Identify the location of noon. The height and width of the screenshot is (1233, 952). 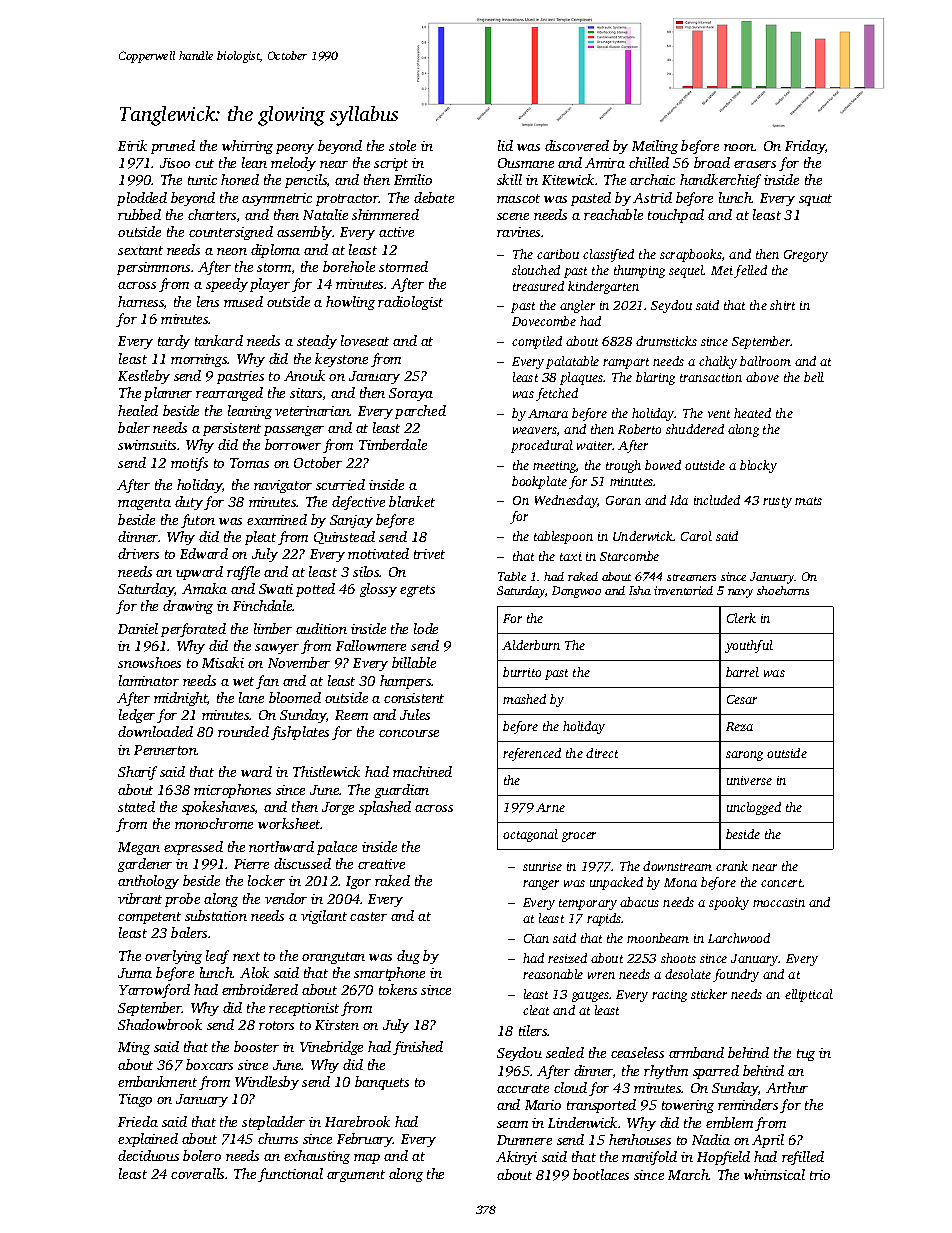
(739, 147).
